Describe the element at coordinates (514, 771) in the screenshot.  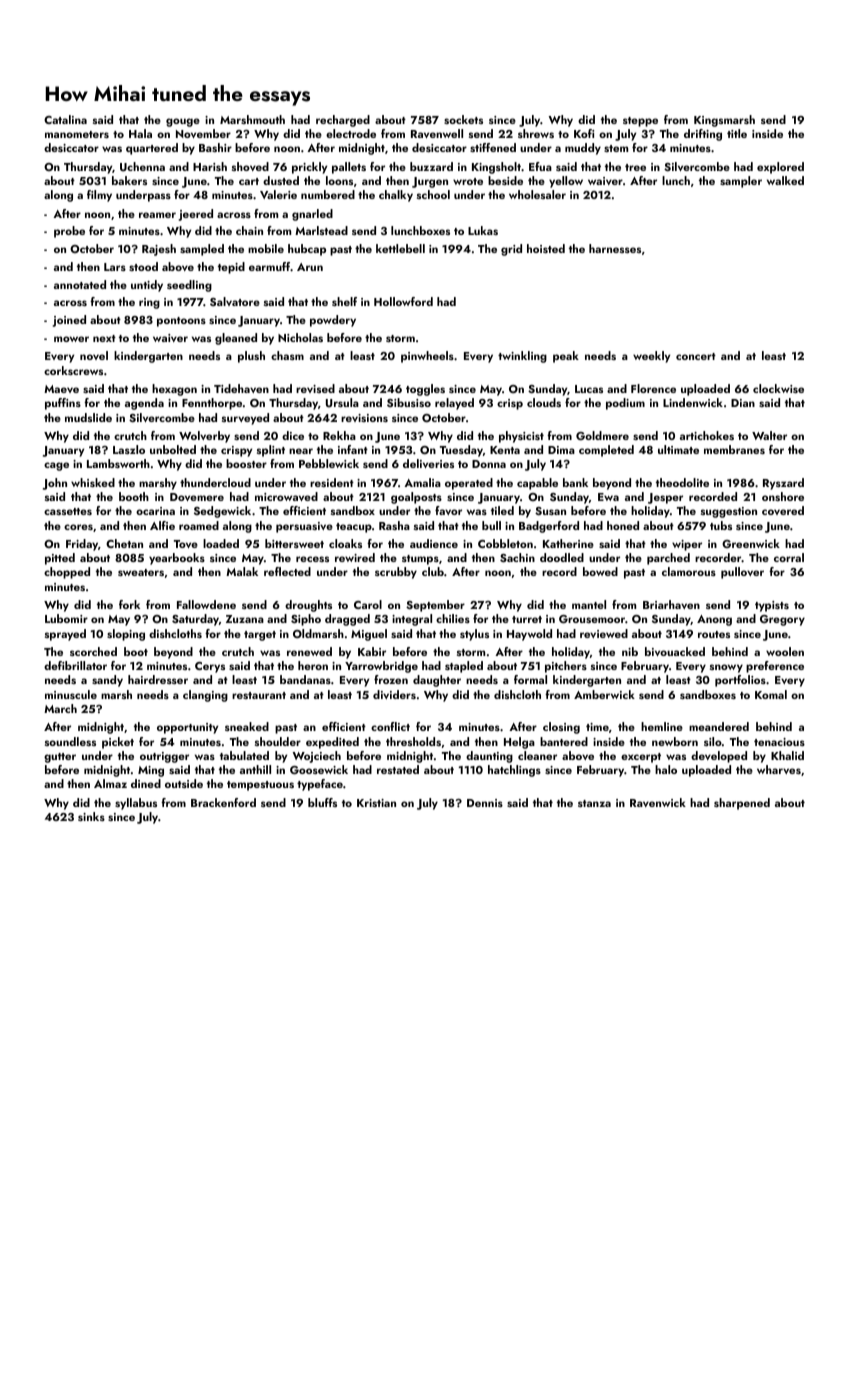
I see `hatchlings` at that location.
